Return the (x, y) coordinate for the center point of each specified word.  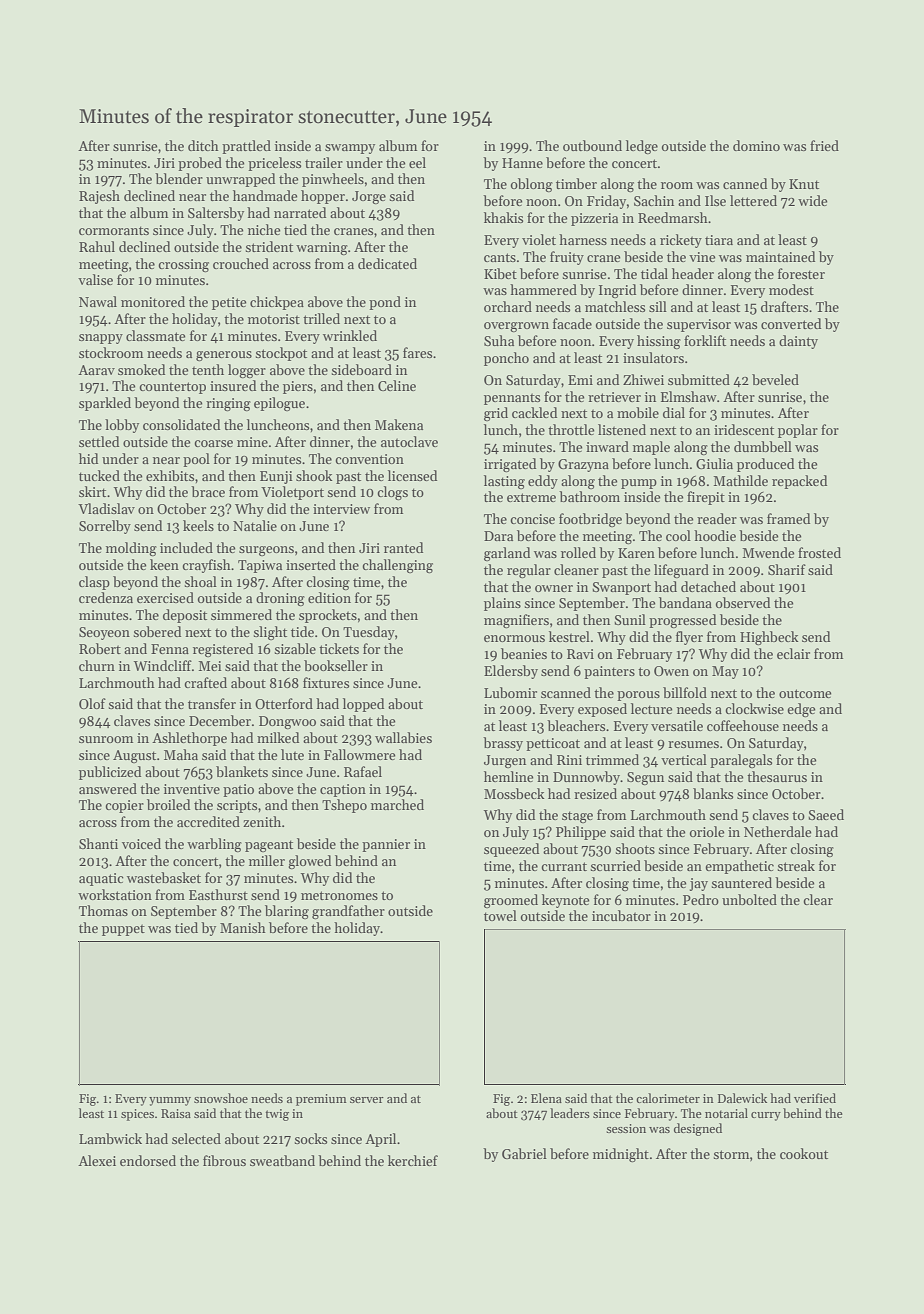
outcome (805, 693)
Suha (499, 340)
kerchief (413, 1160)
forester (801, 273)
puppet (123, 930)
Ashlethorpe (189, 739)
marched (397, 804)
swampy (350, 149)
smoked (141, 369)
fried (824, 145)
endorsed (148, 1160)
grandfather (348, 912)
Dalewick (742, 1098)
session (626, 1128)
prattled (246, 147)
